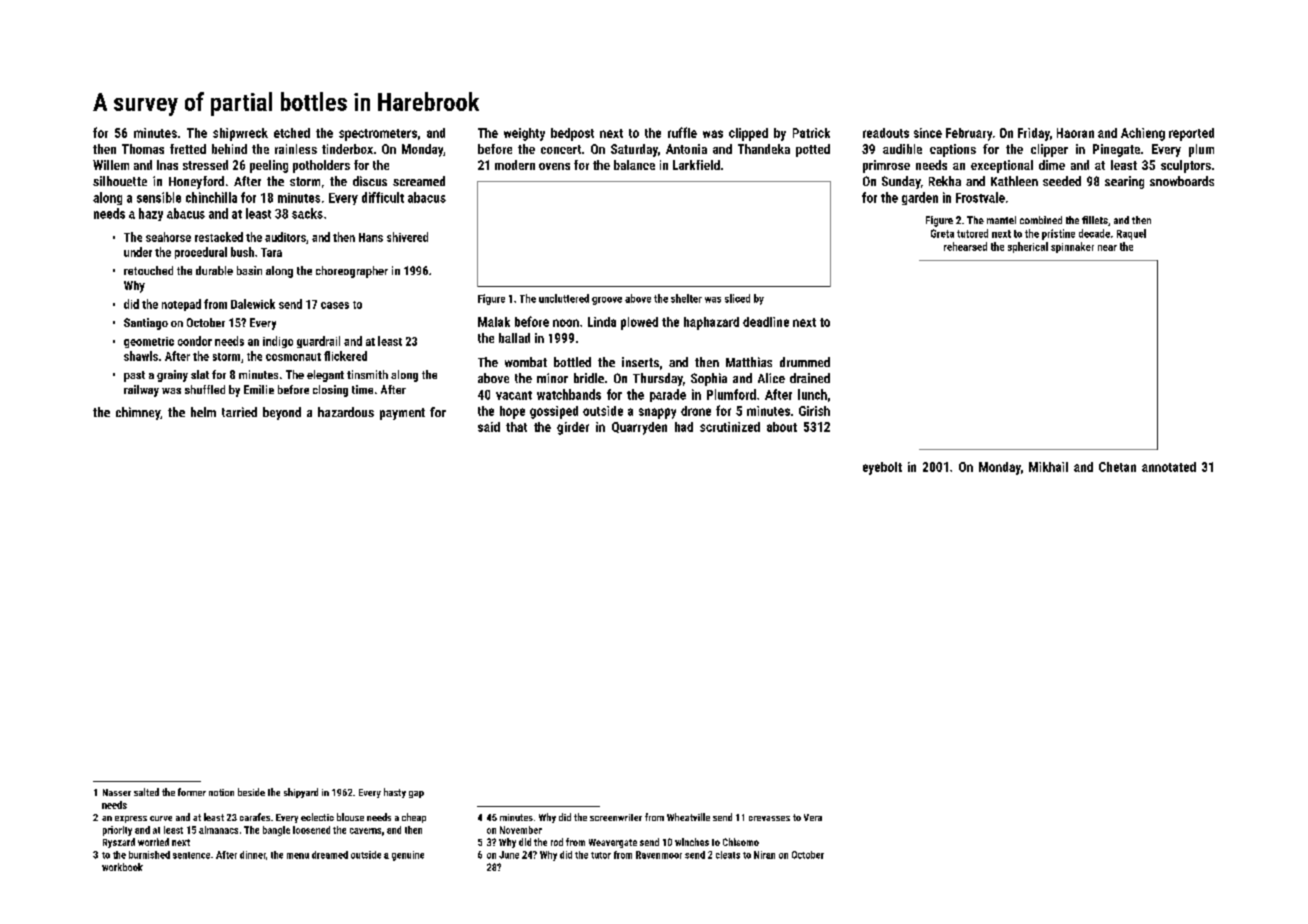  Describe the element at coordinates (573, 428) in the document. I see `girder` at that location.
